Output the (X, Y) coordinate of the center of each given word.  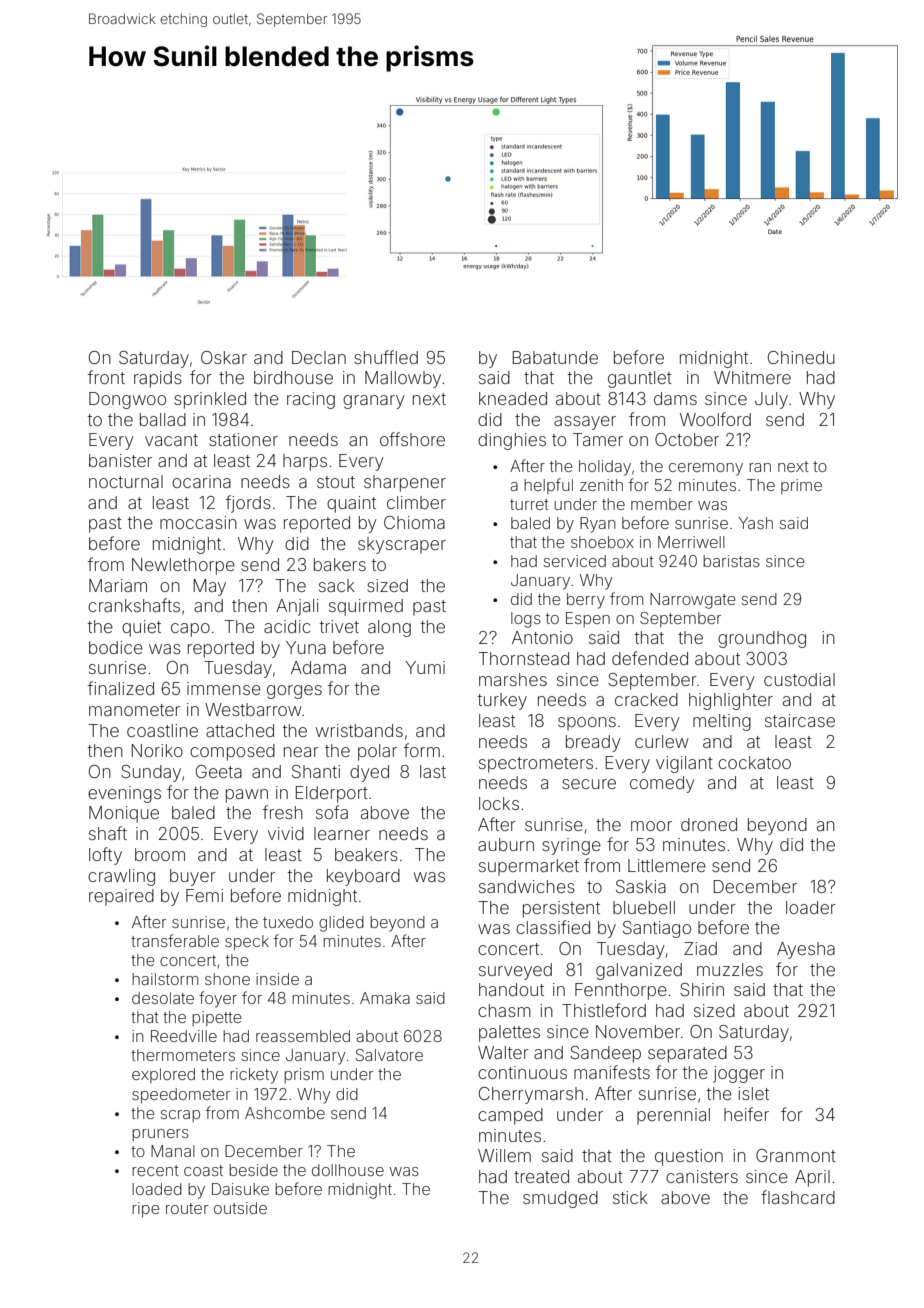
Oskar (224, 357)
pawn (247, 796)
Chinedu (801, 357)
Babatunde (555, 357)
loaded (157, 1189)
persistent (561, 909)
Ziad (700, 948)
